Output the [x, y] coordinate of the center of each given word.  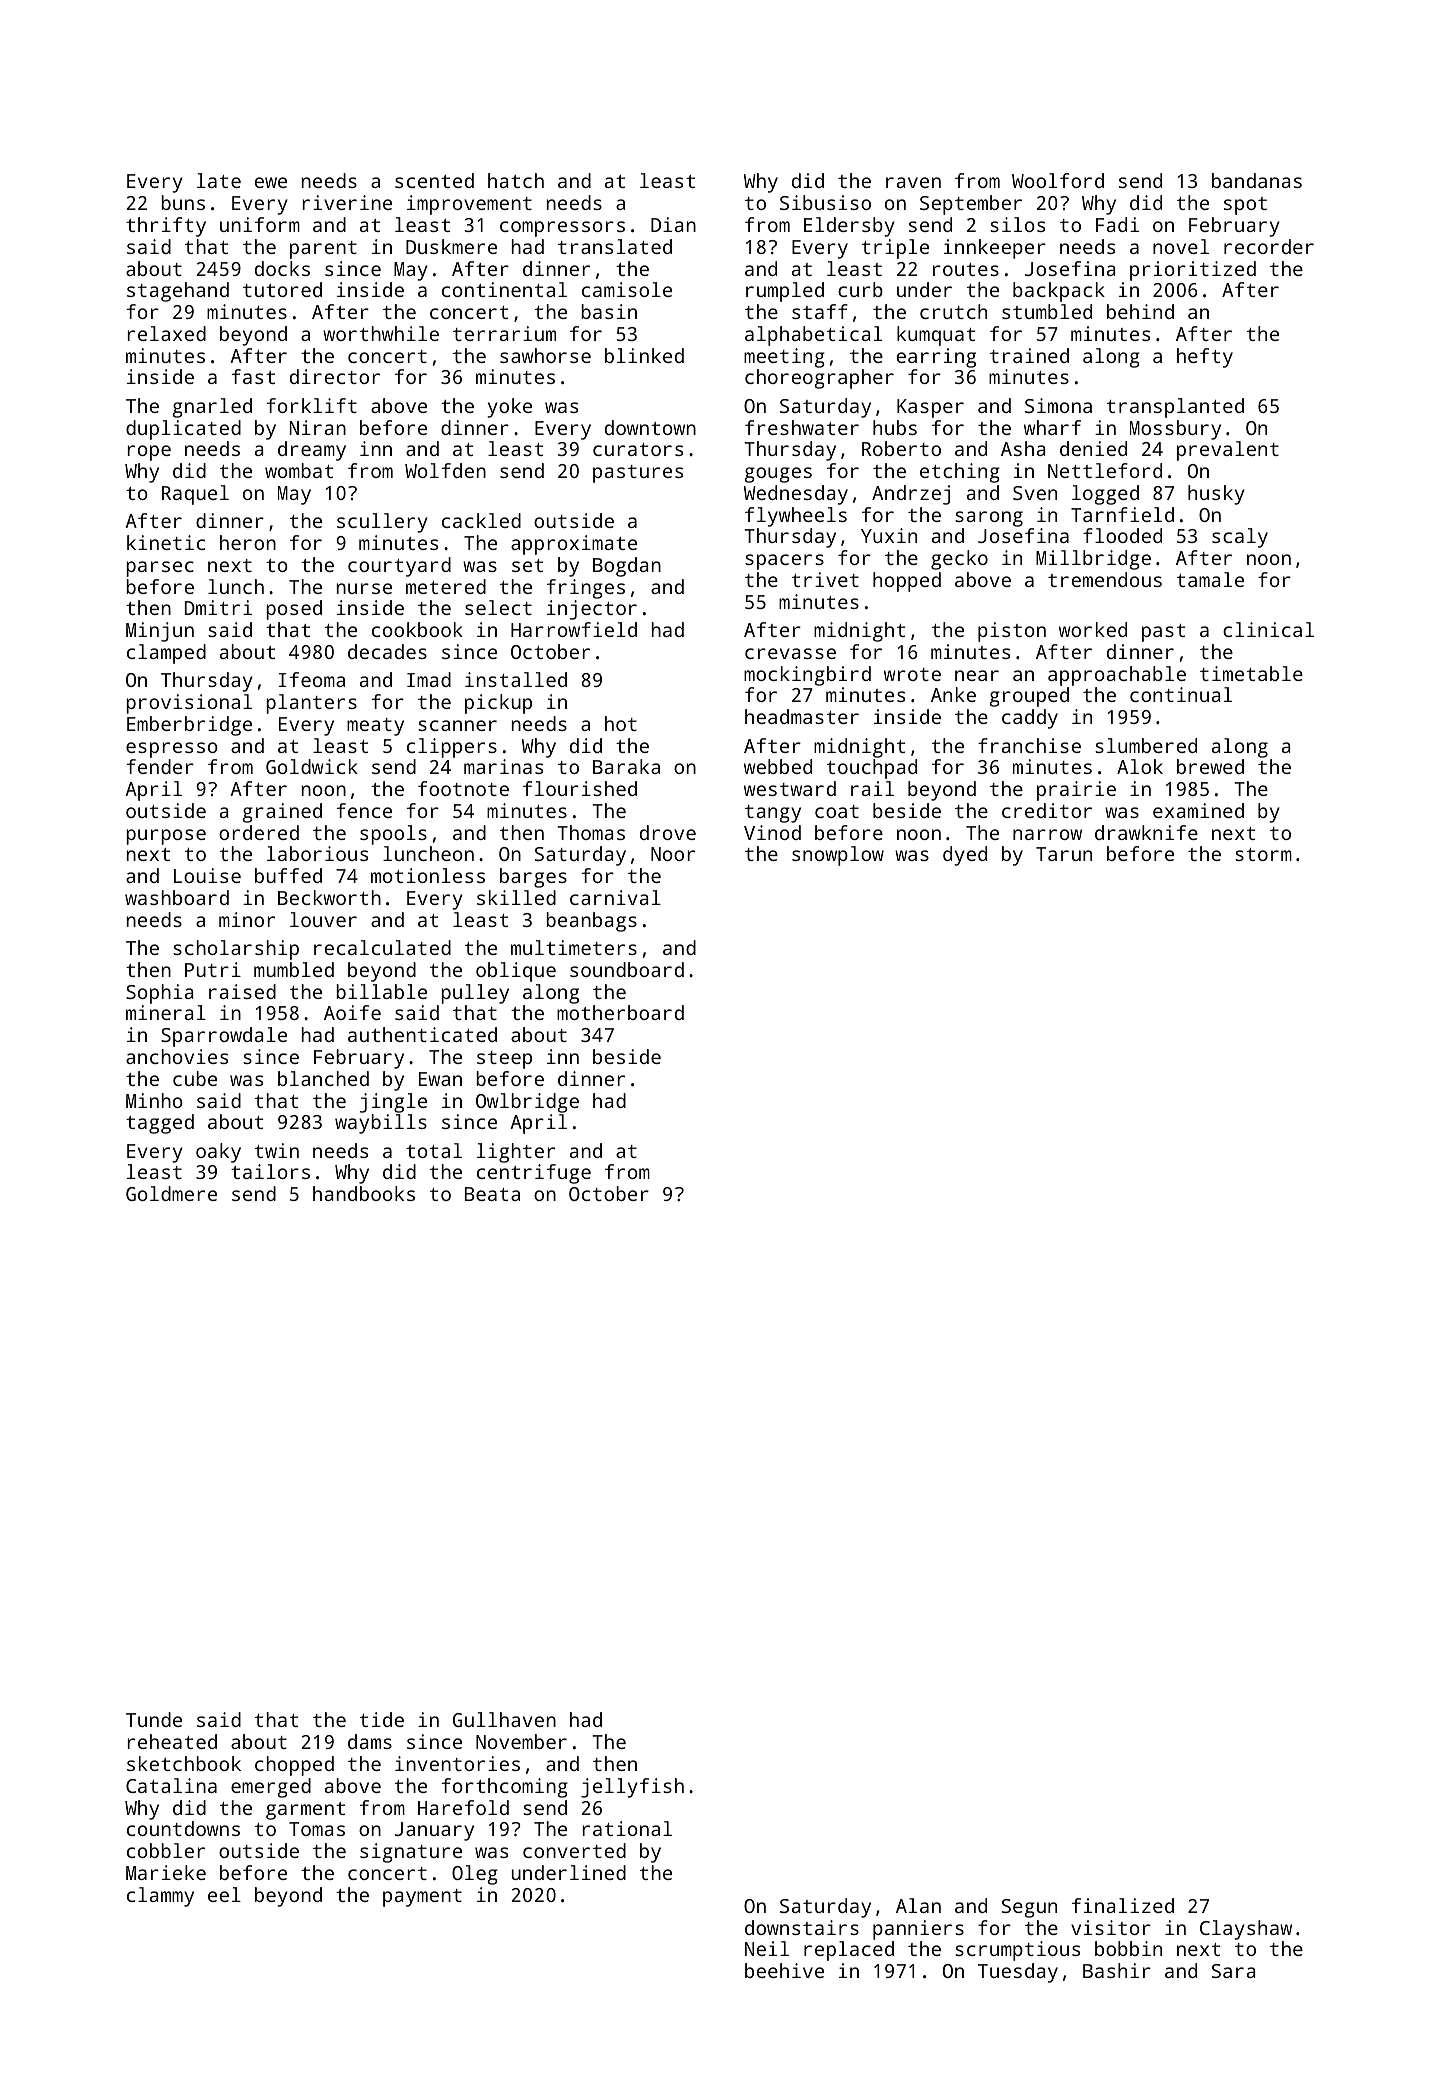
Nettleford [1105, 470]
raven [913, 182]
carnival [615, 897]
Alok [1140, 766]
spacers [784, 562]
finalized [1123, 1905]
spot [1245, 206]
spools [393, 835]
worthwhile [381, 333]
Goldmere [171, 1193]
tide [382, 1719]
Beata [492, 1194]
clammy [160, 1897]
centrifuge [534, 1174]
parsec [160, 569]
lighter [516, 1153]
